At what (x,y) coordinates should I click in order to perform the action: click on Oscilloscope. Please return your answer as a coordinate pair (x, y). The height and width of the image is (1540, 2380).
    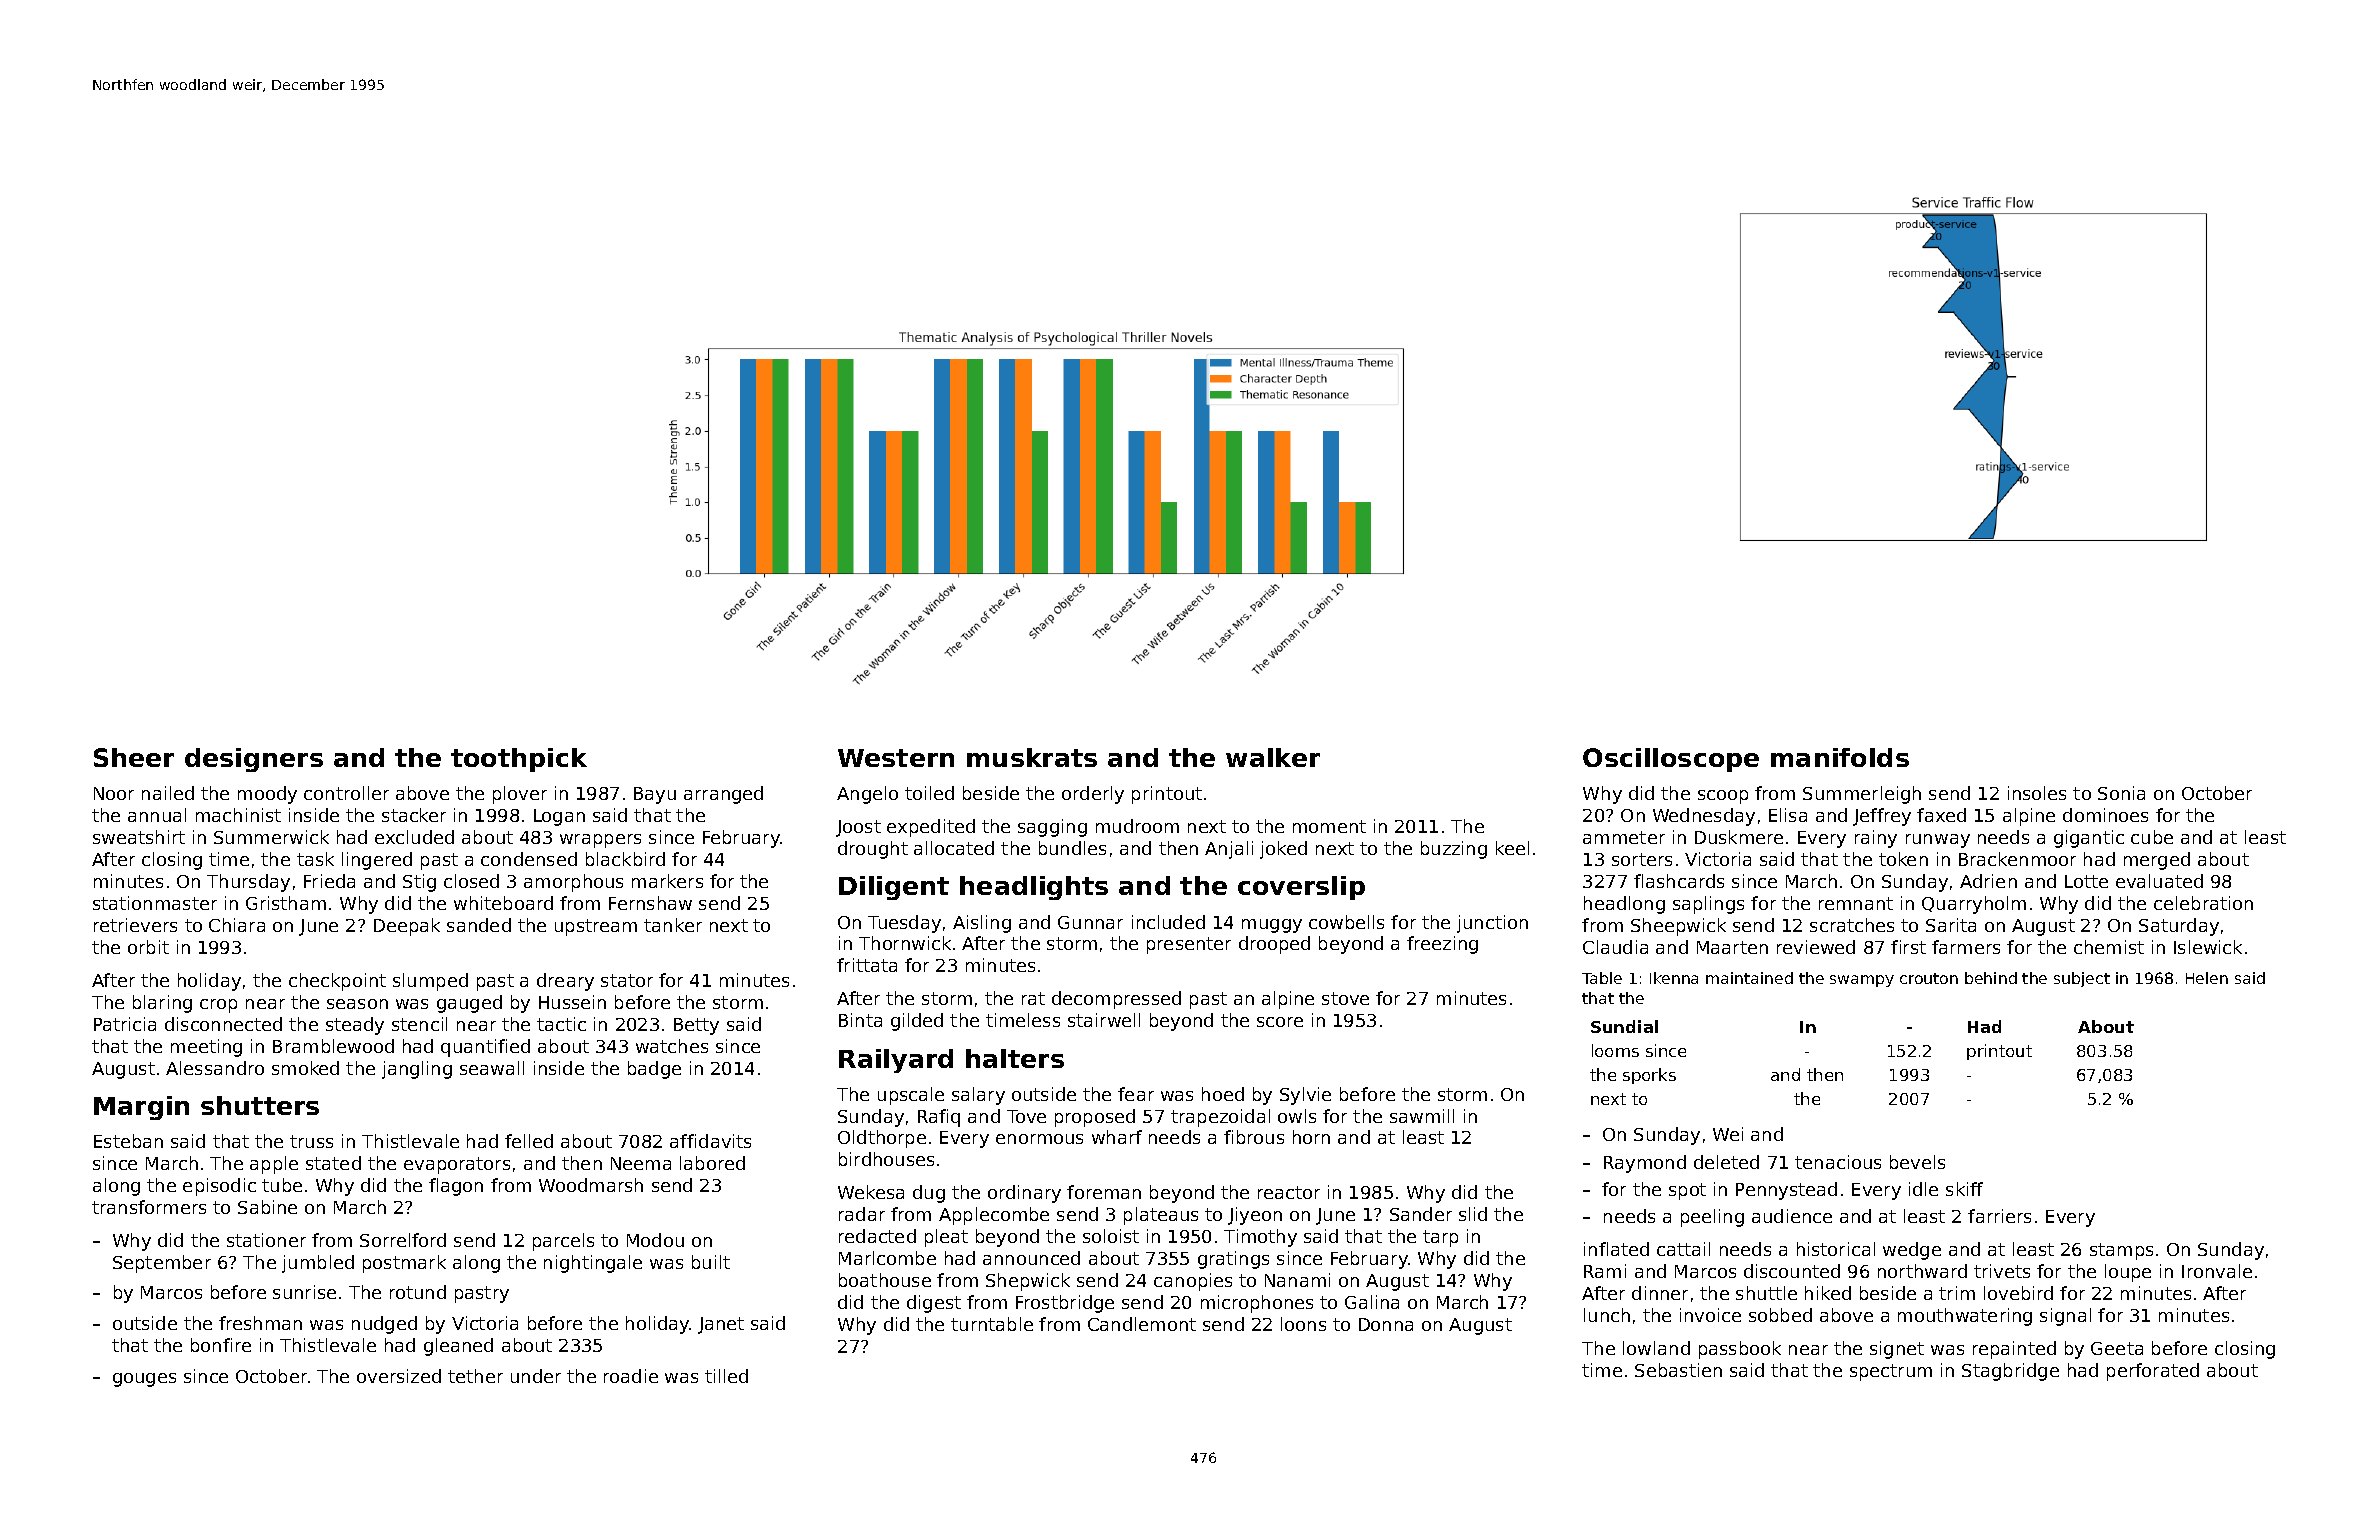
    Looking at the image, I should click on (1671, 760).
